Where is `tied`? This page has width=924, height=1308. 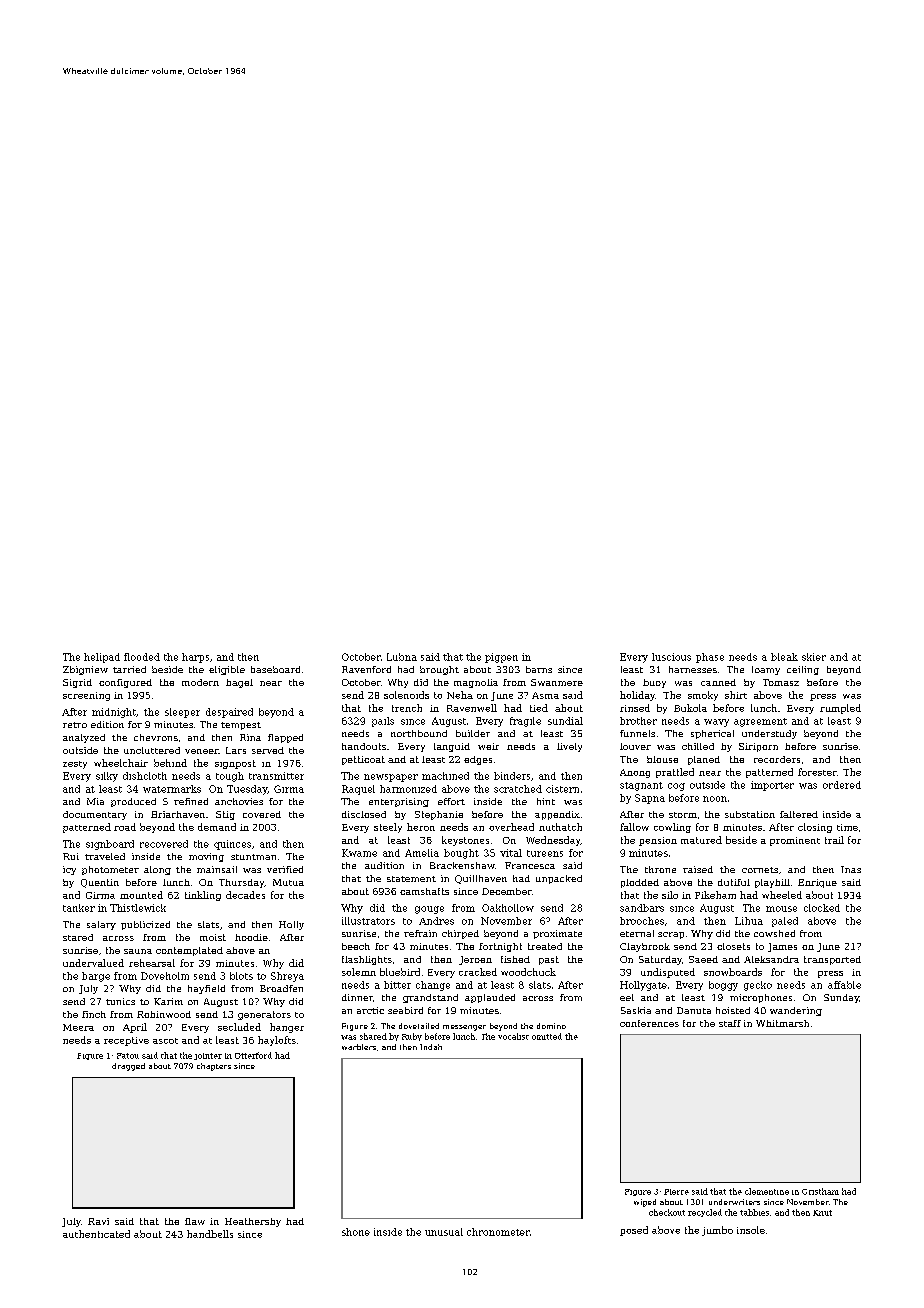
tied is located at coordinates (539, 708).
